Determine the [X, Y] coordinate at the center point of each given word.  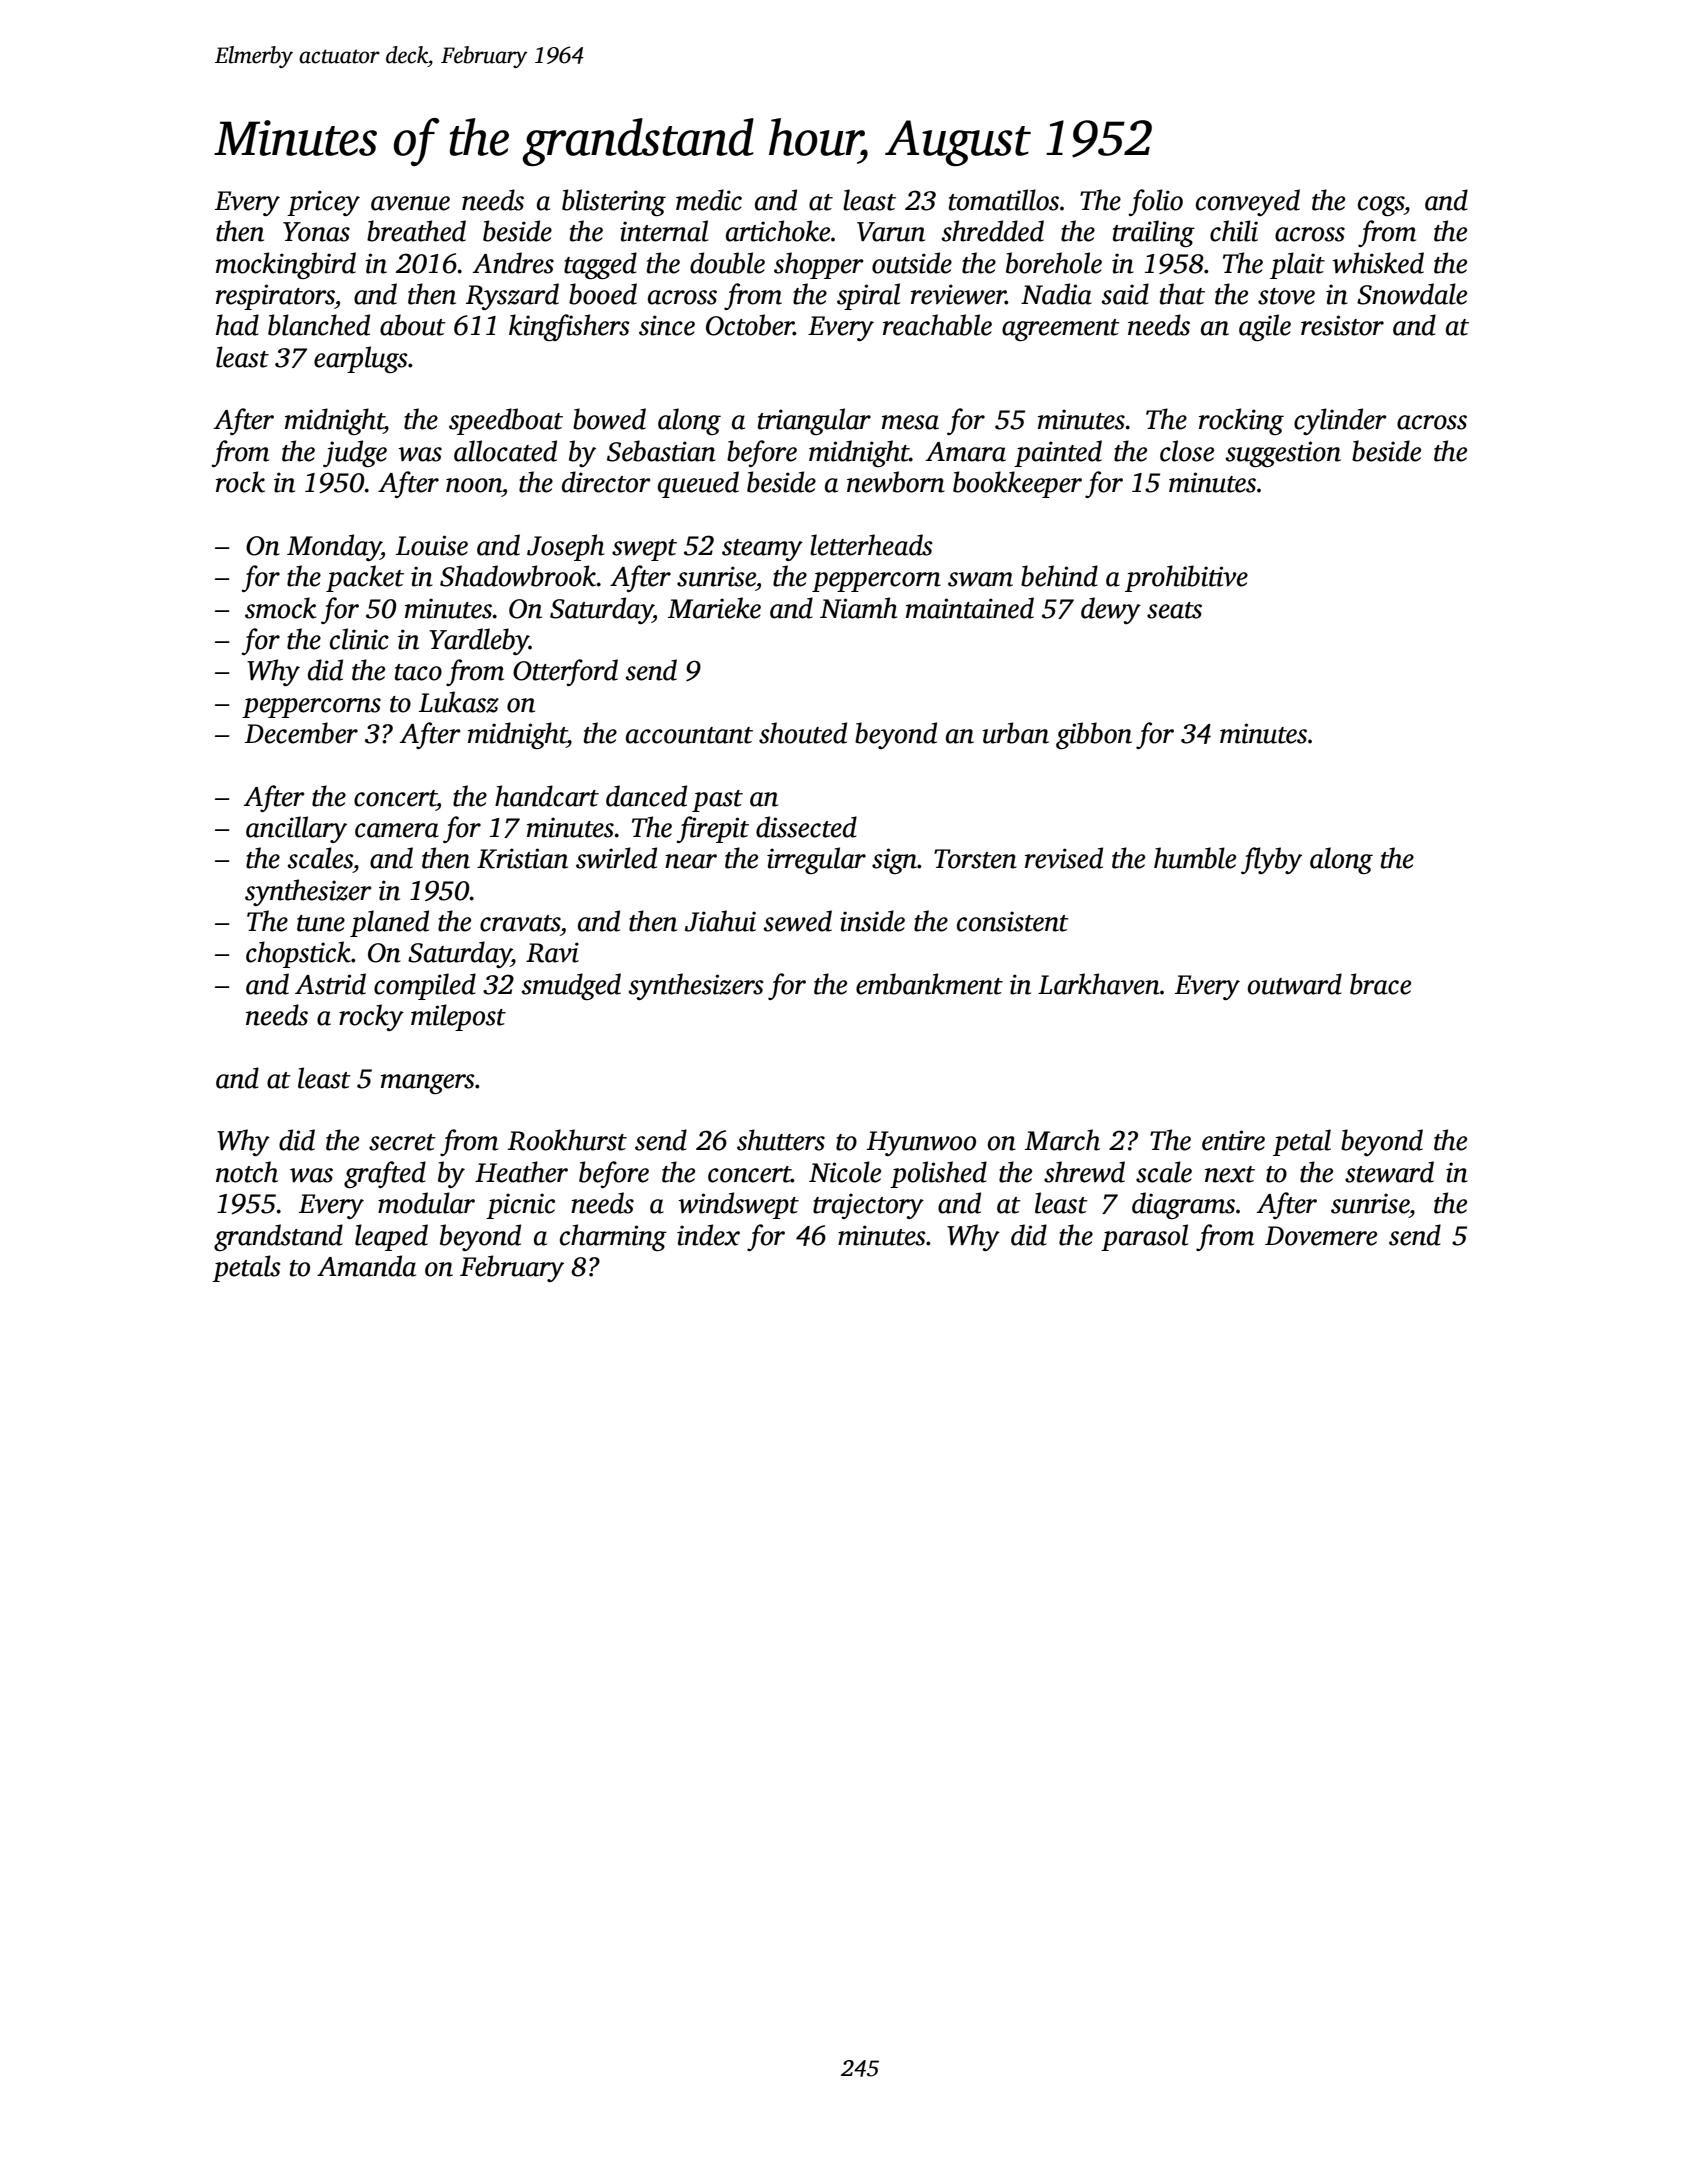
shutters [781, 1140]
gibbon [1094, 735]
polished [938, 1174]
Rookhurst [567, 1140]
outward [1295, 984]
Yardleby [479, 641]
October [750, 325]
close [1187, 451]
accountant [689, 735]
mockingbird [286, 265]
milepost [458, 1017]
